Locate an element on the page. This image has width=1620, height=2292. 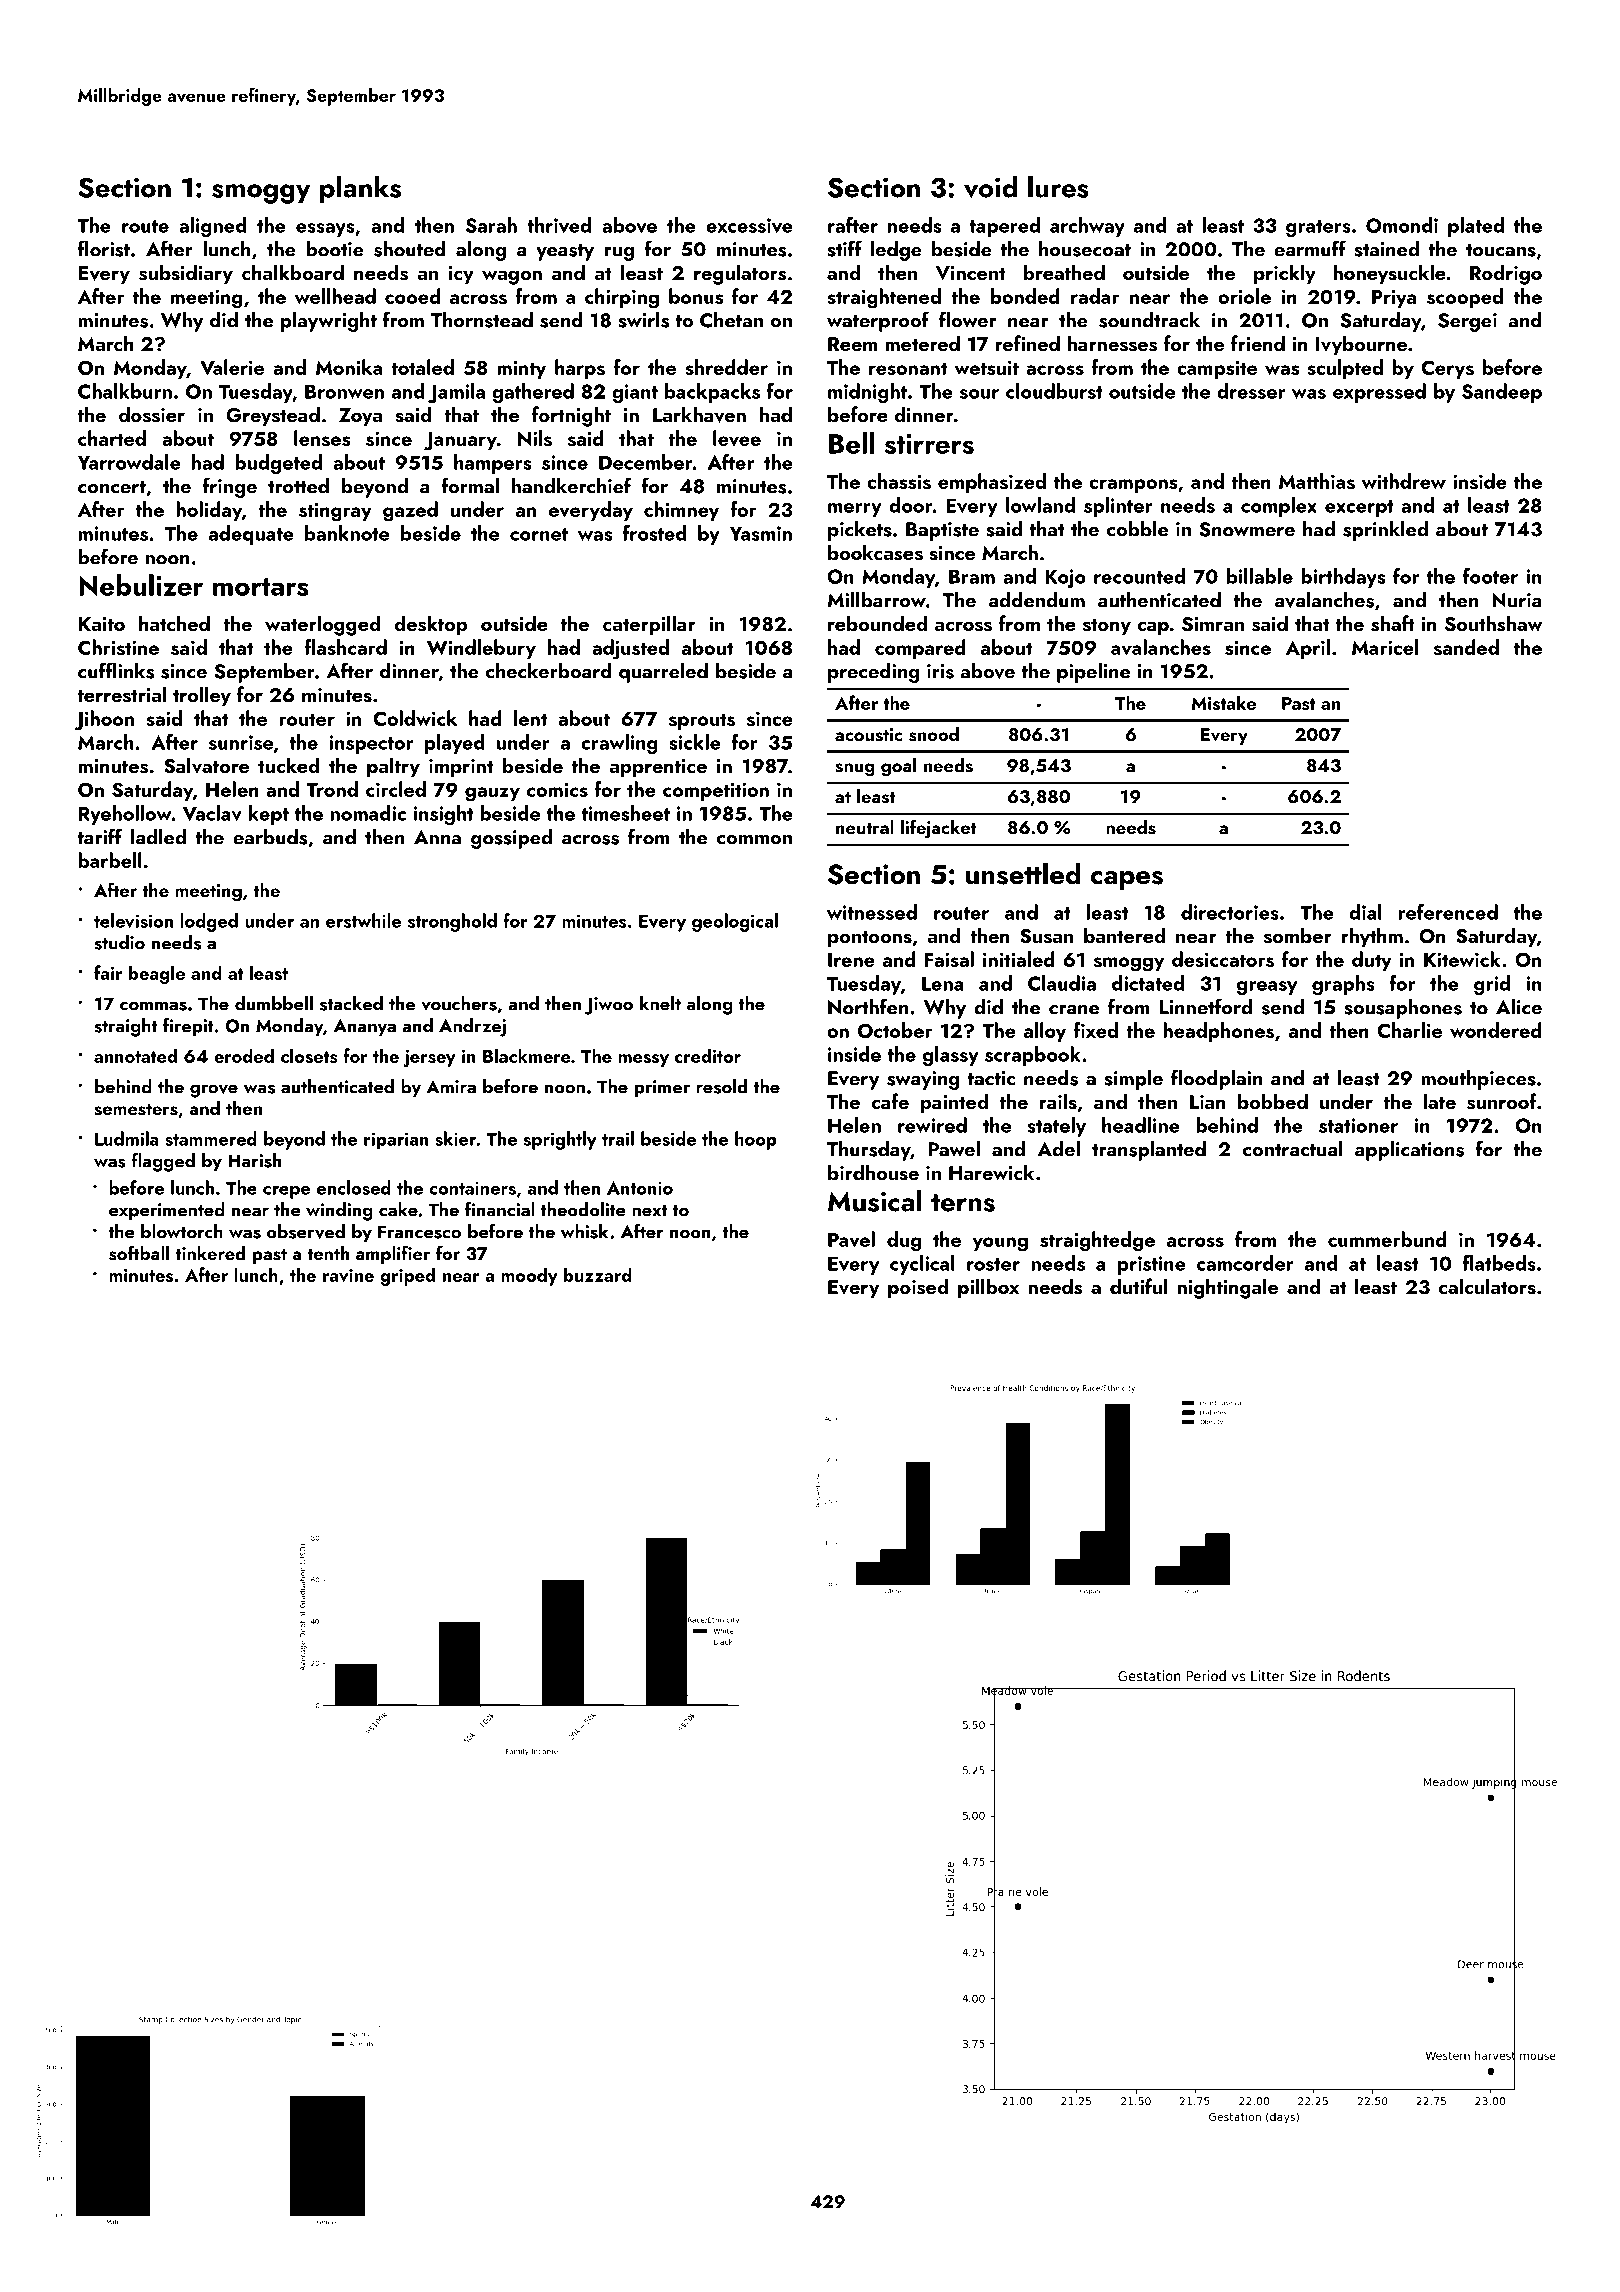
experimented is located at coordinates (167, 1211).
